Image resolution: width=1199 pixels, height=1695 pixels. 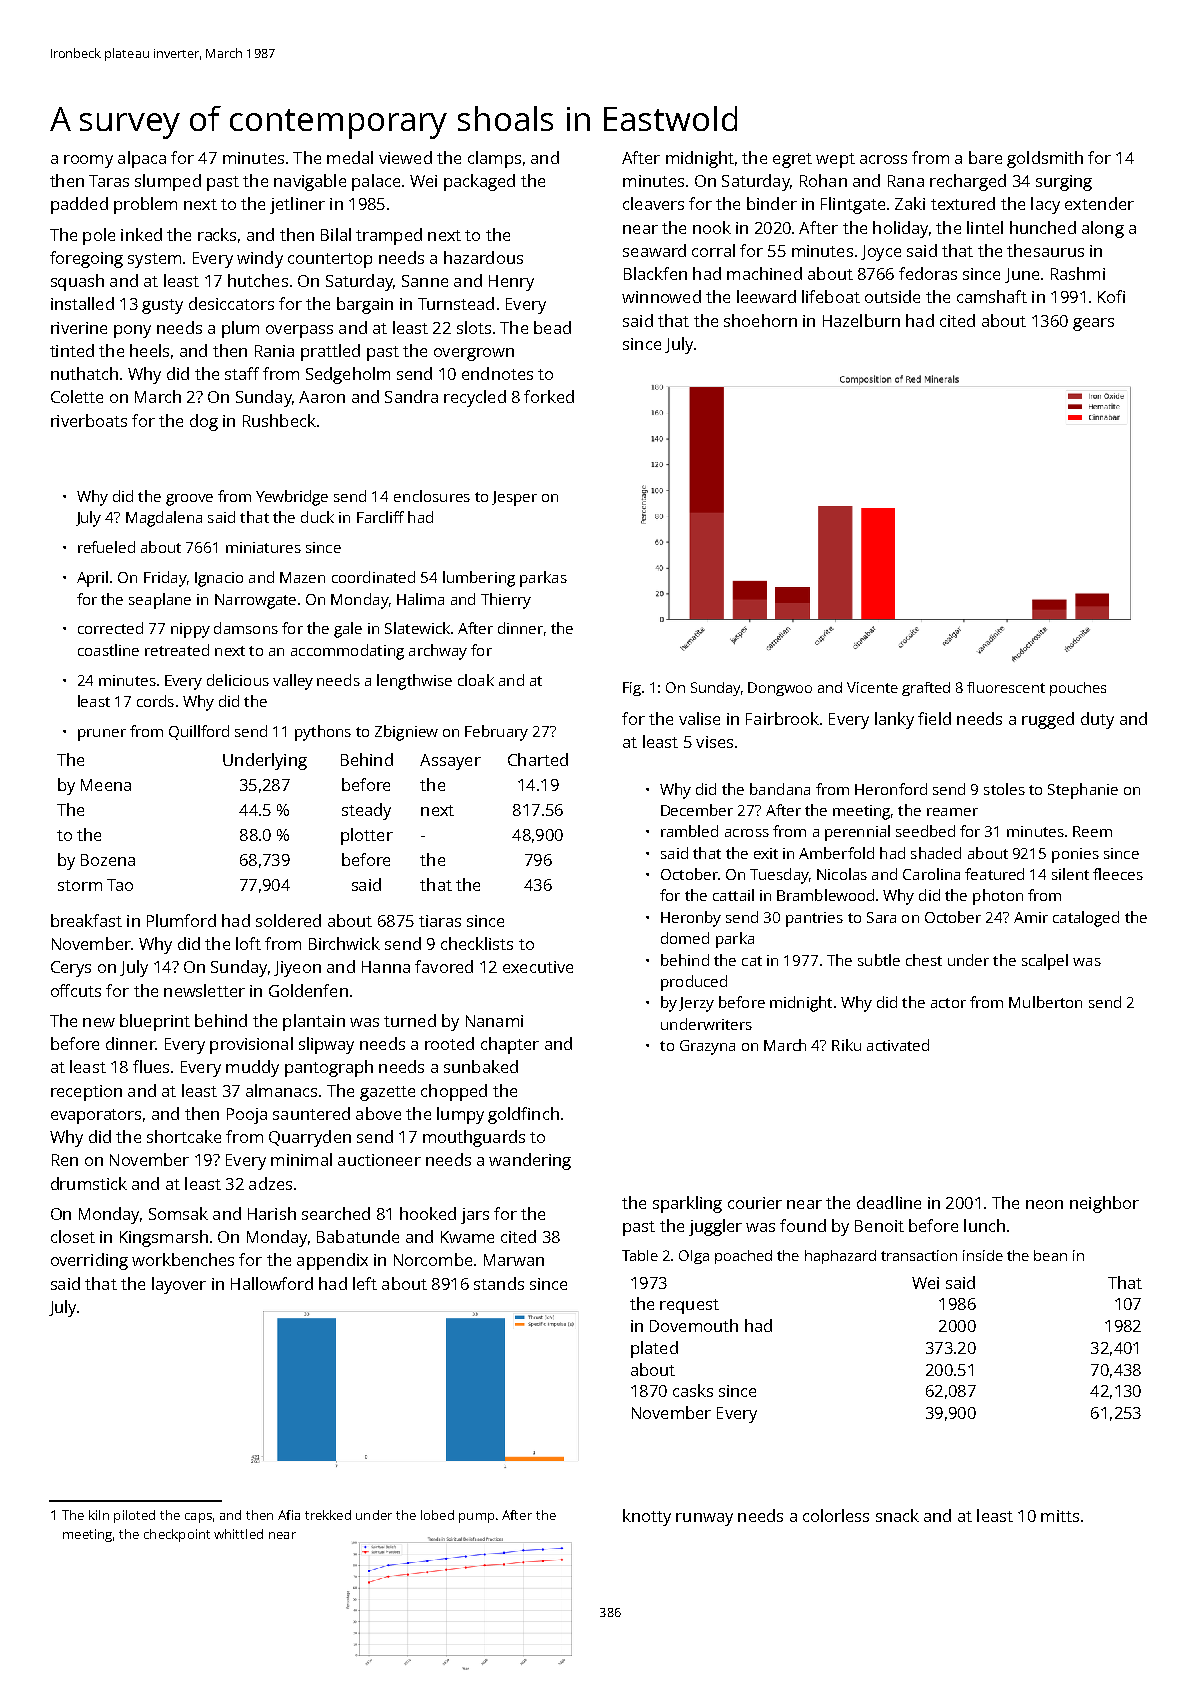 What do you see at coordinates (494, 159) in the screenshot?
I see `clamps` at bounding box center [494, 159].
